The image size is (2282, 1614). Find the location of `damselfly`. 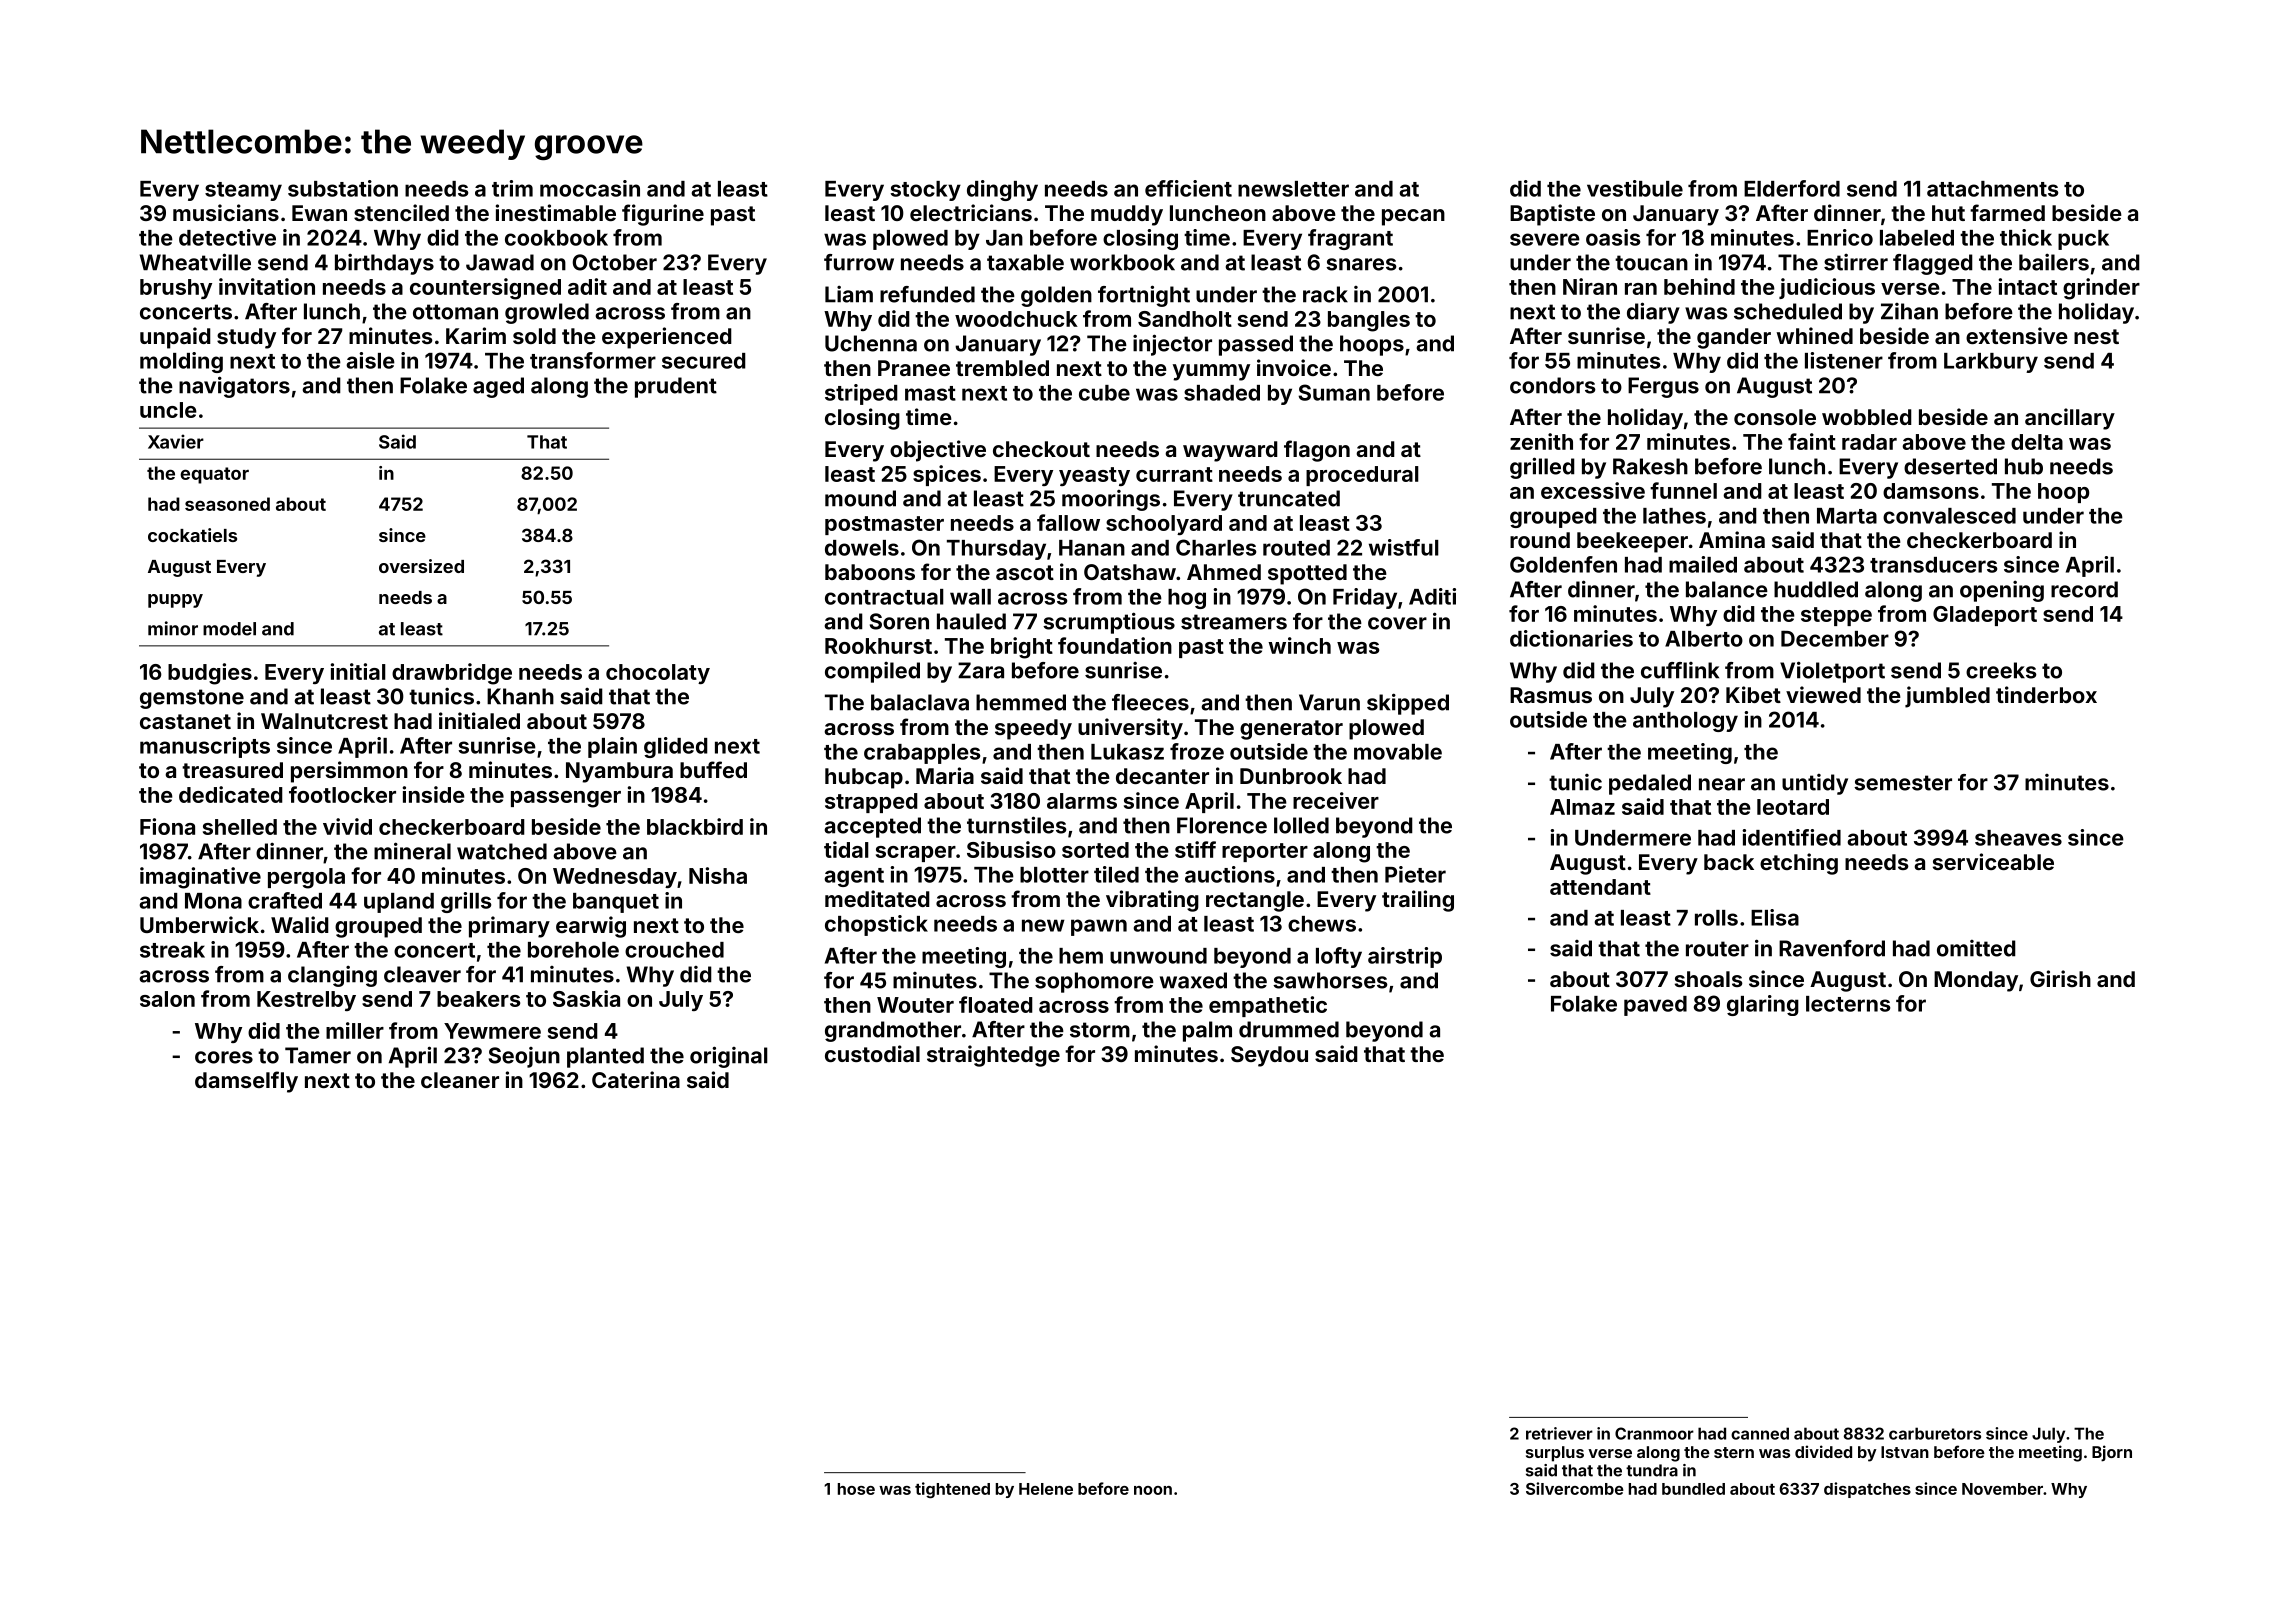

damselfly is located at coordinates (246, 1082).
